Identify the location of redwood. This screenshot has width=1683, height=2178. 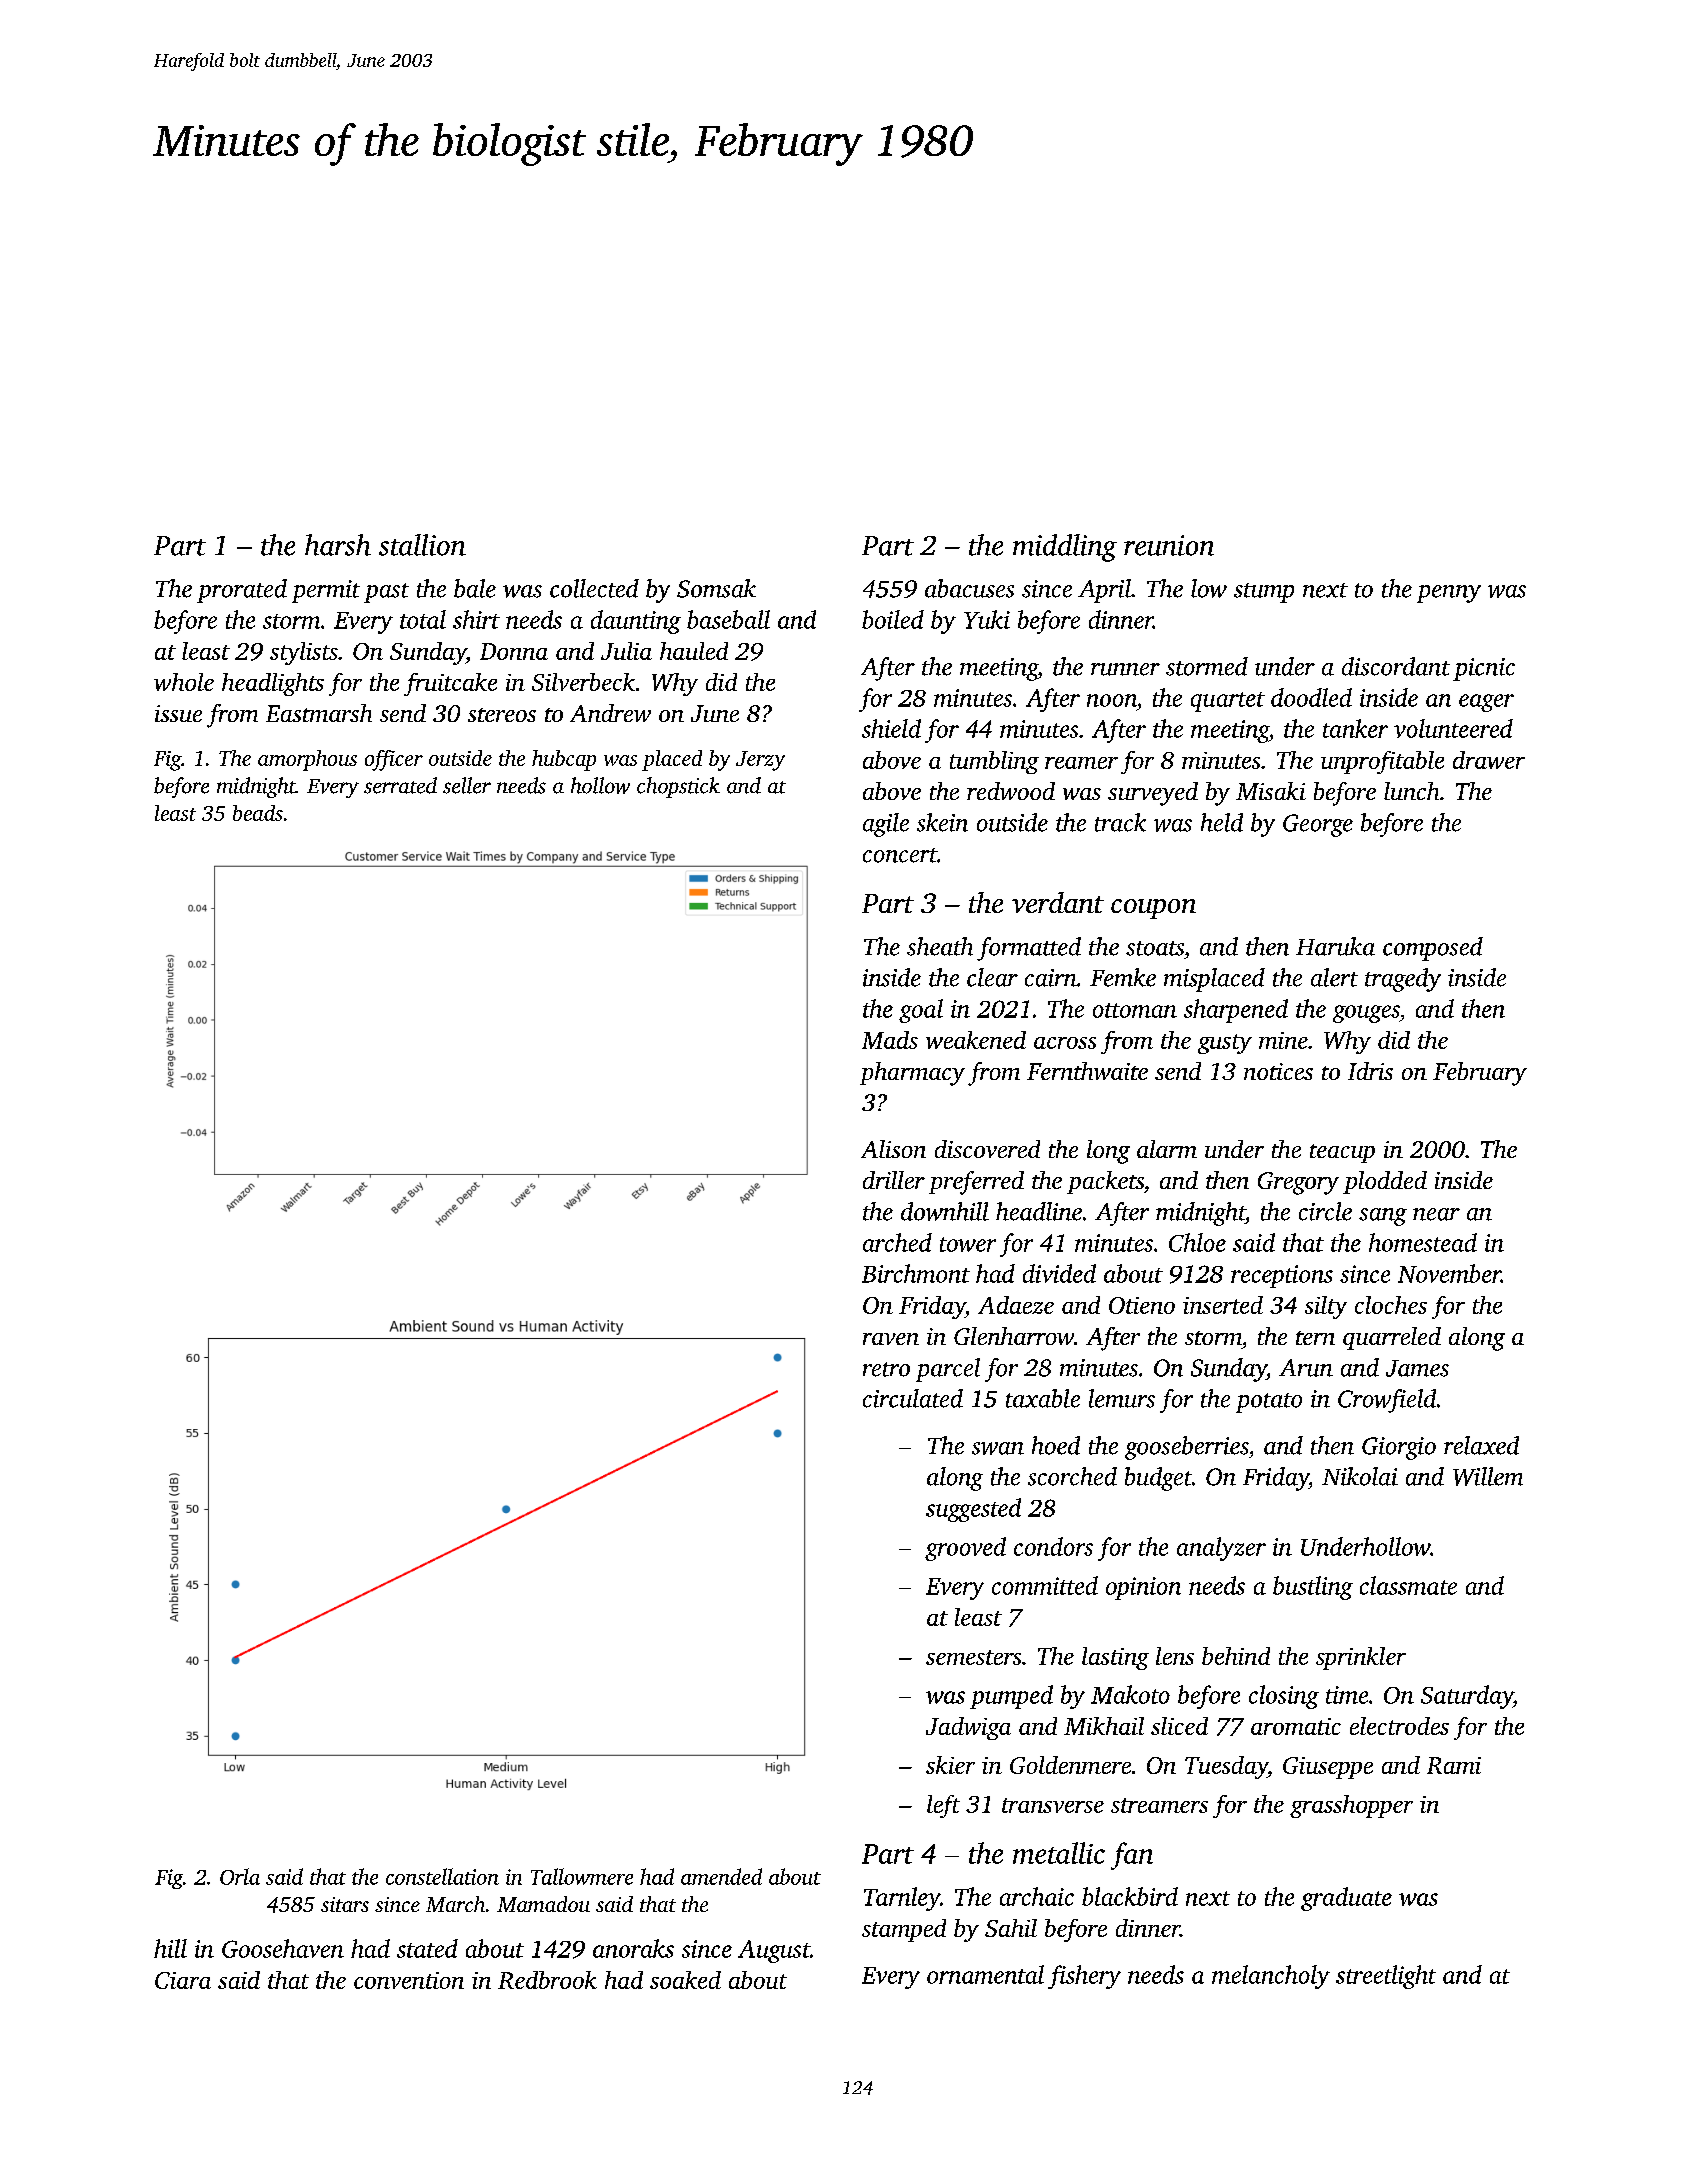
(1011, 791).
